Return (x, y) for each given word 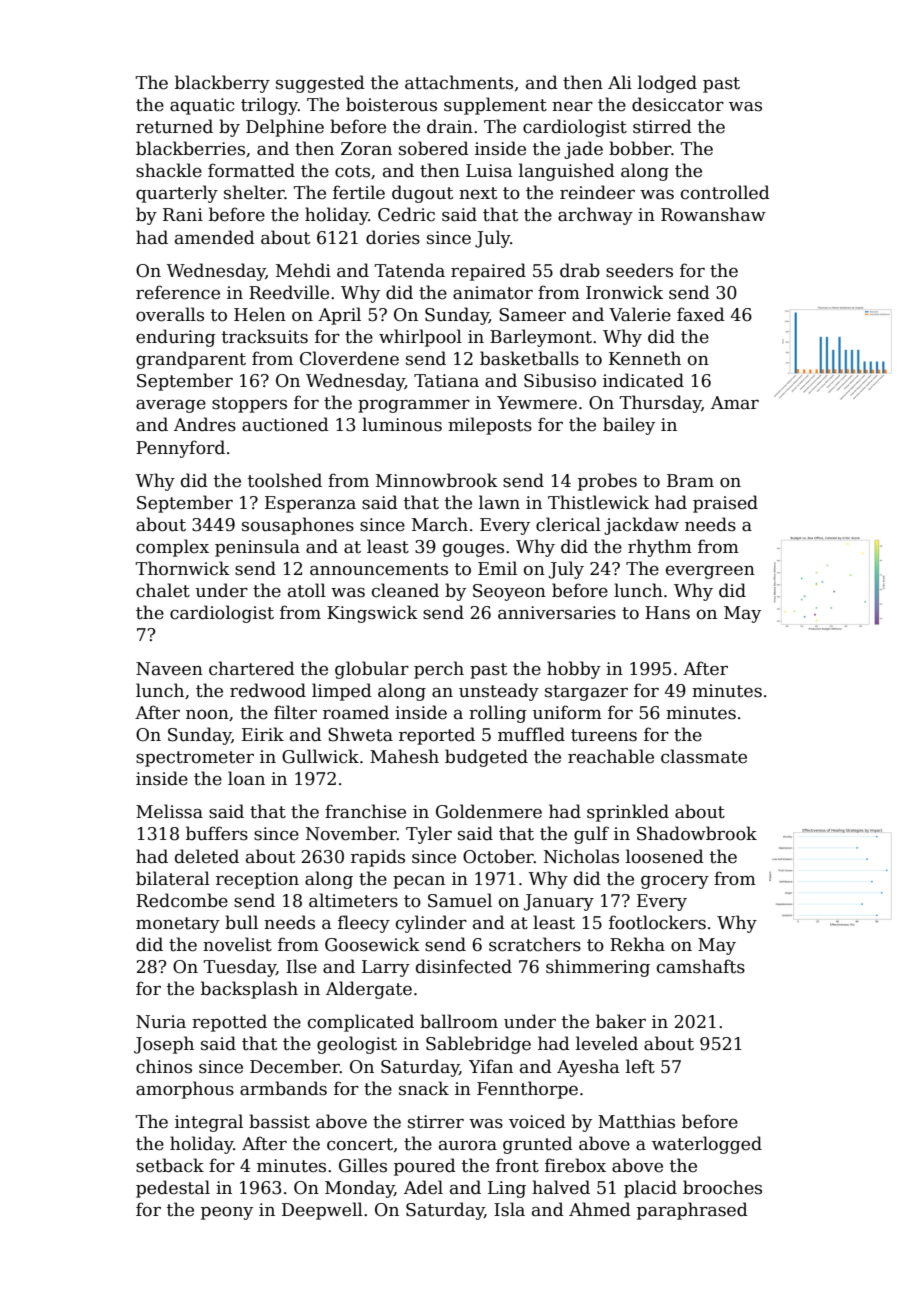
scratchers (535, 944)
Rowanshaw (713, 214)
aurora (468, 1146)
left (640, 1066)
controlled (725, 192)
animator (493, 293)
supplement (495, 106)
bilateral (173, 878)
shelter (254, 192)
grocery (675, 882)
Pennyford (180, 449)
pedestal (173, 1189)
